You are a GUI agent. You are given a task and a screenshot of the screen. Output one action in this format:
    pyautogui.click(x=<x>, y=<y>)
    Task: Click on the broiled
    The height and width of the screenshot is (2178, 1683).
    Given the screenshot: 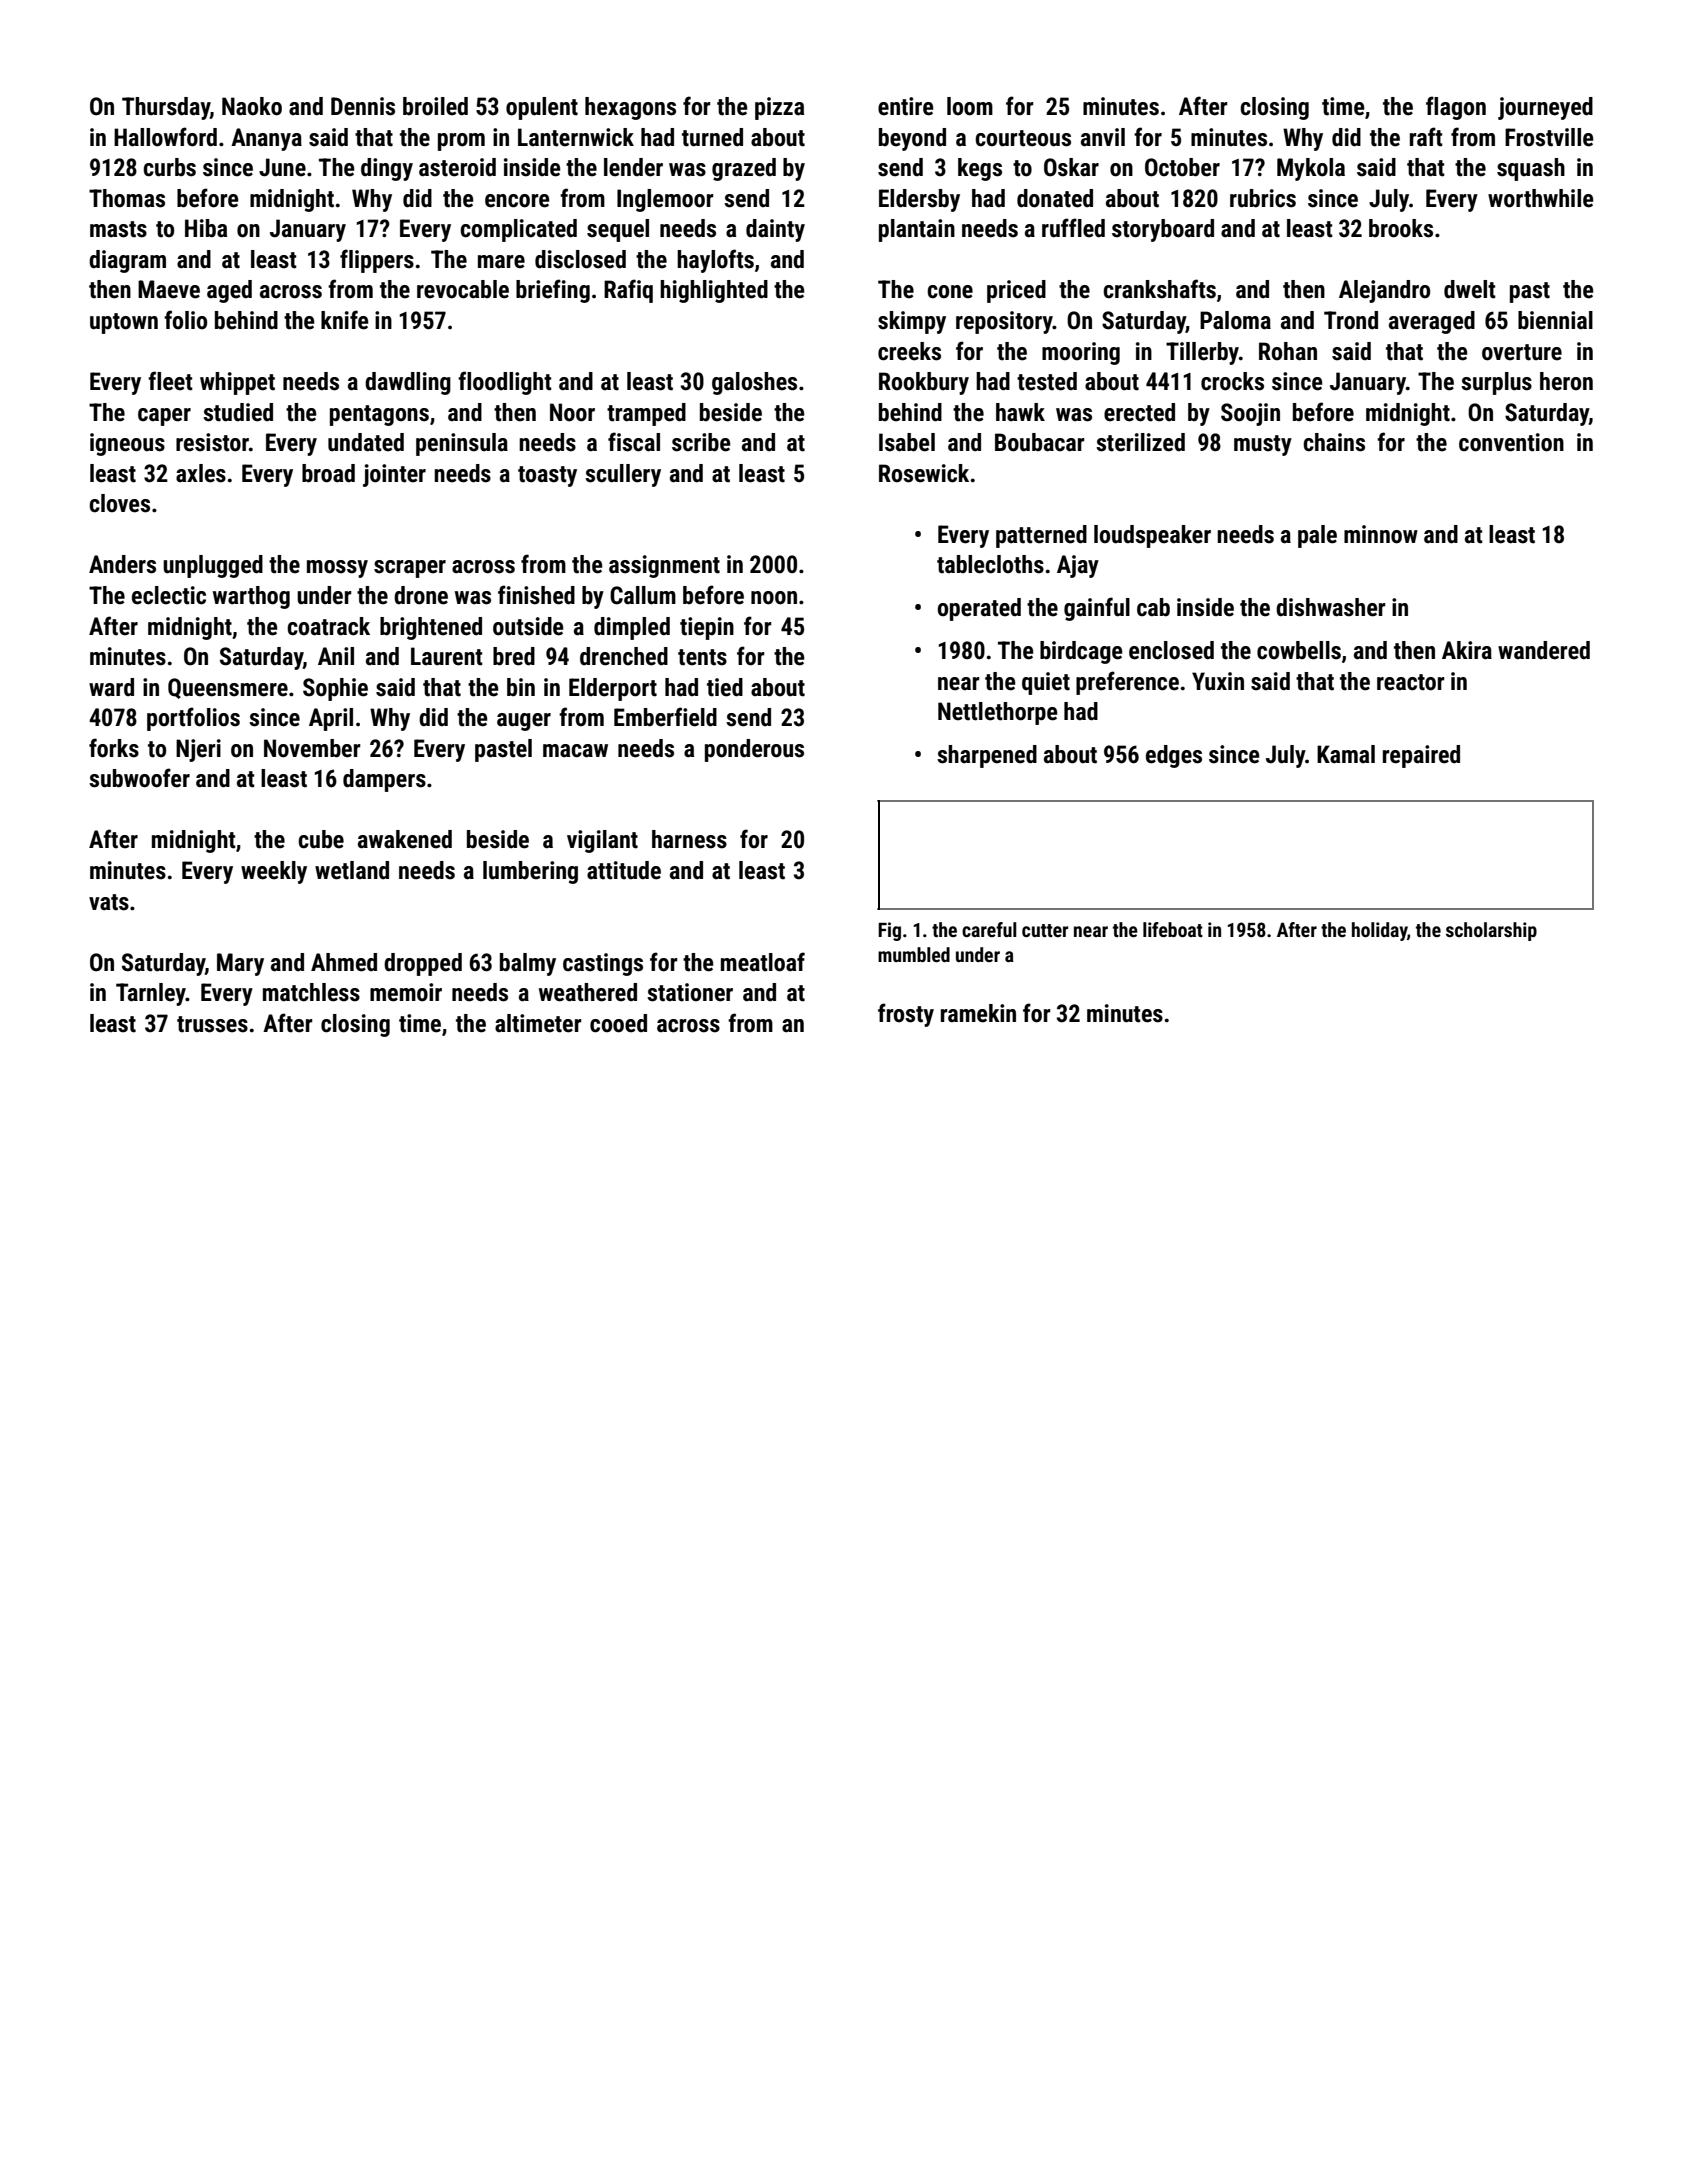 What is the action you would take?
    pyautogui.click(x=435, y=106)
